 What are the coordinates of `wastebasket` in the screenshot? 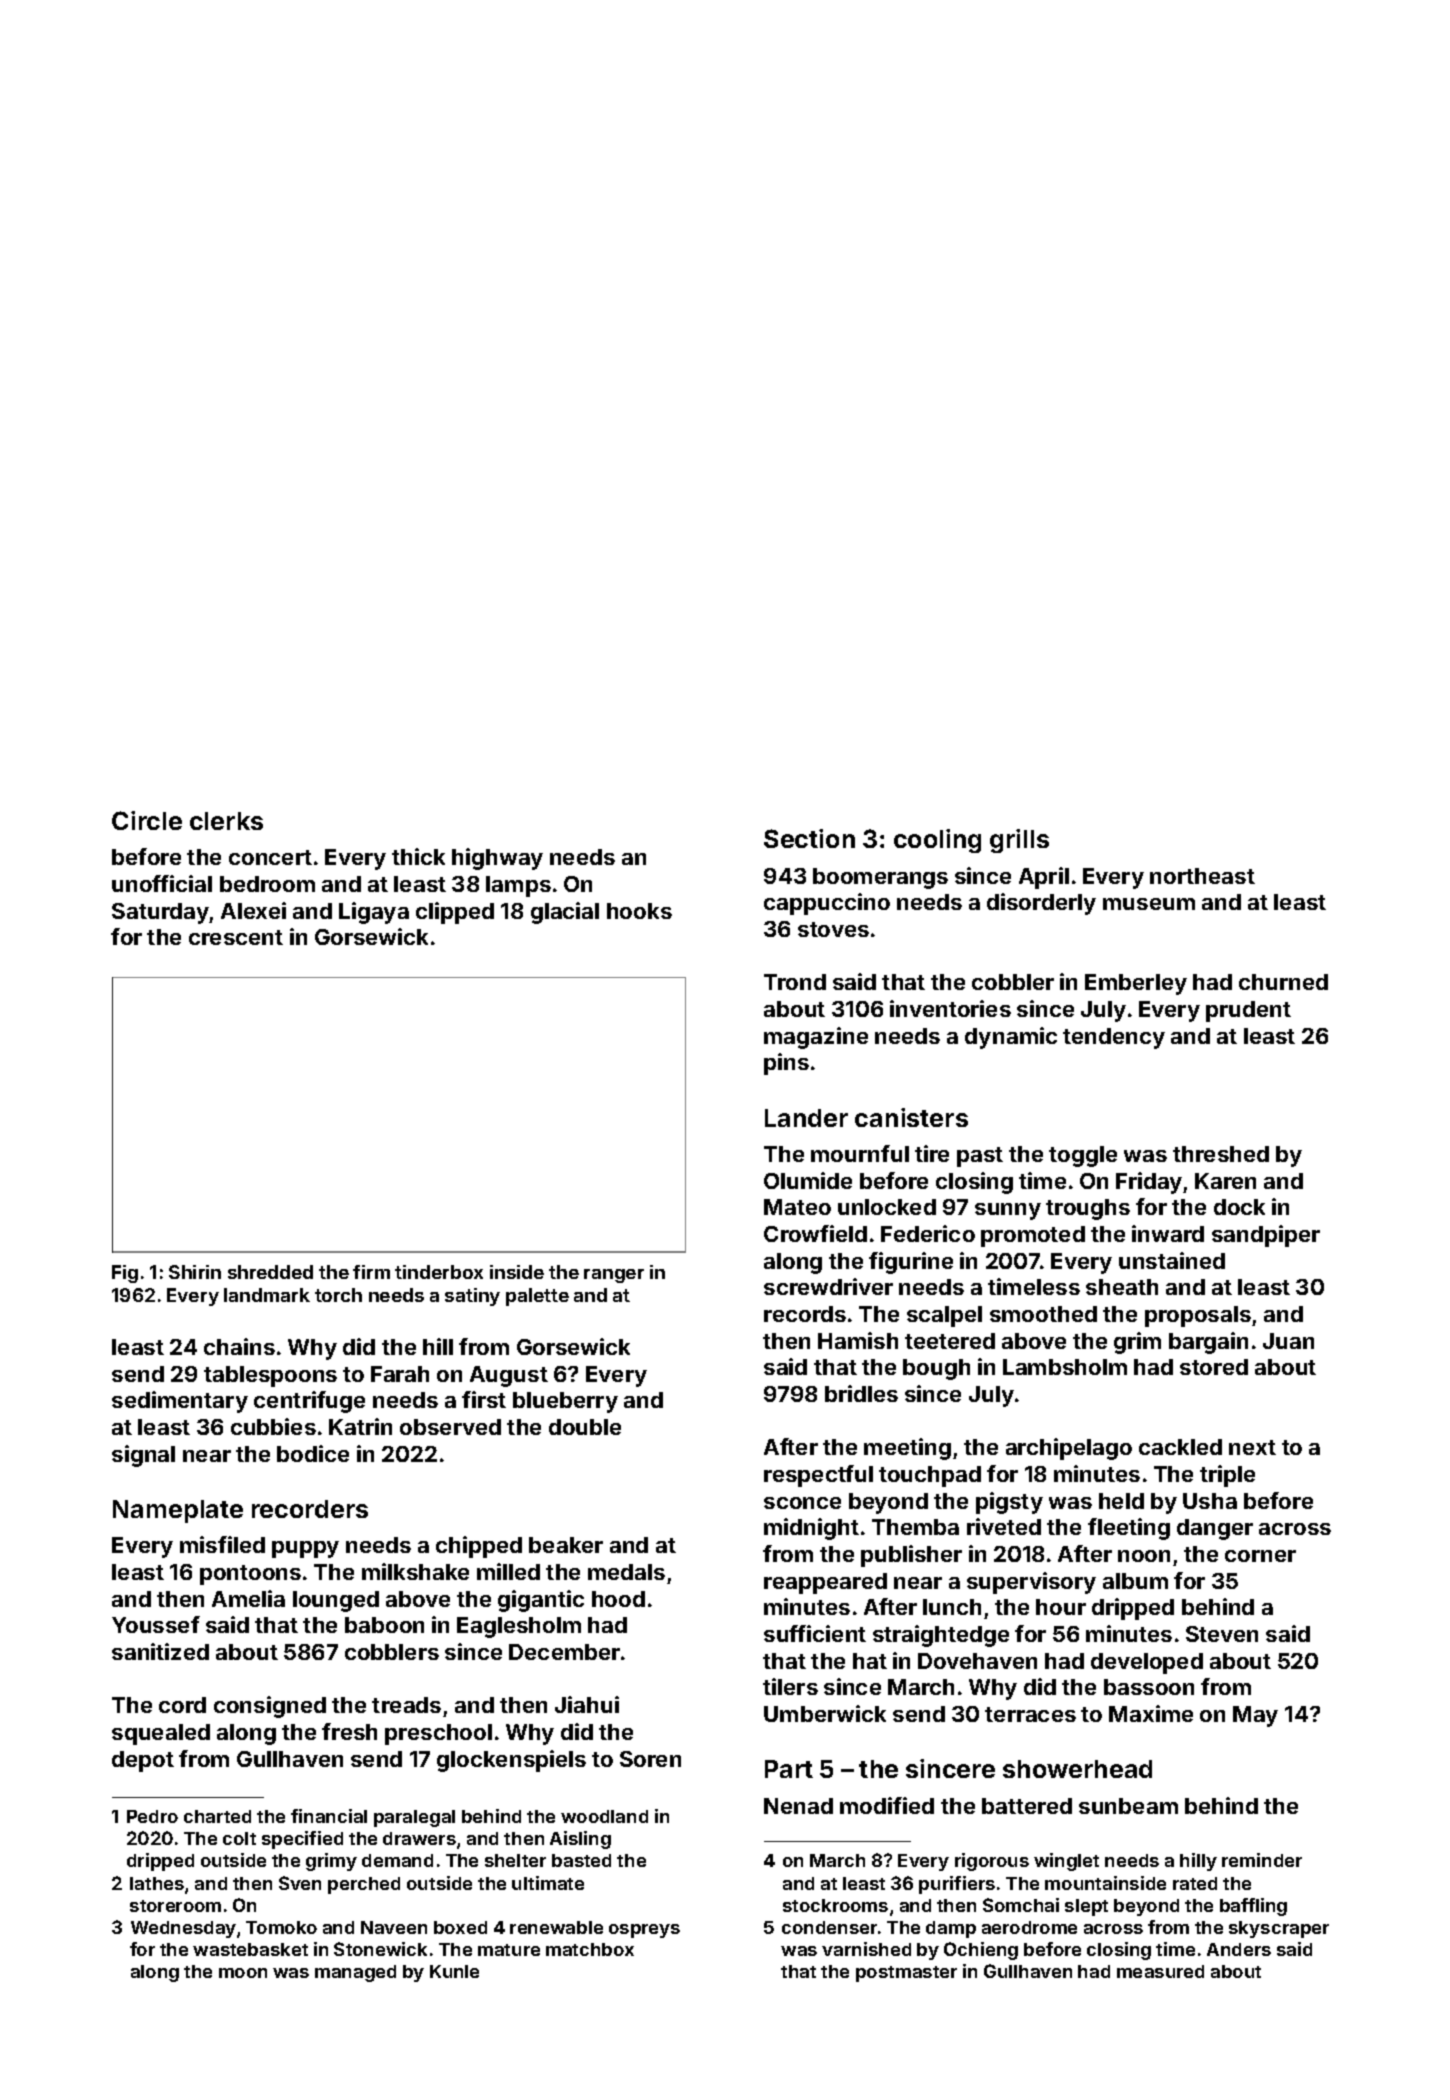 It's located at (250, 1949).
